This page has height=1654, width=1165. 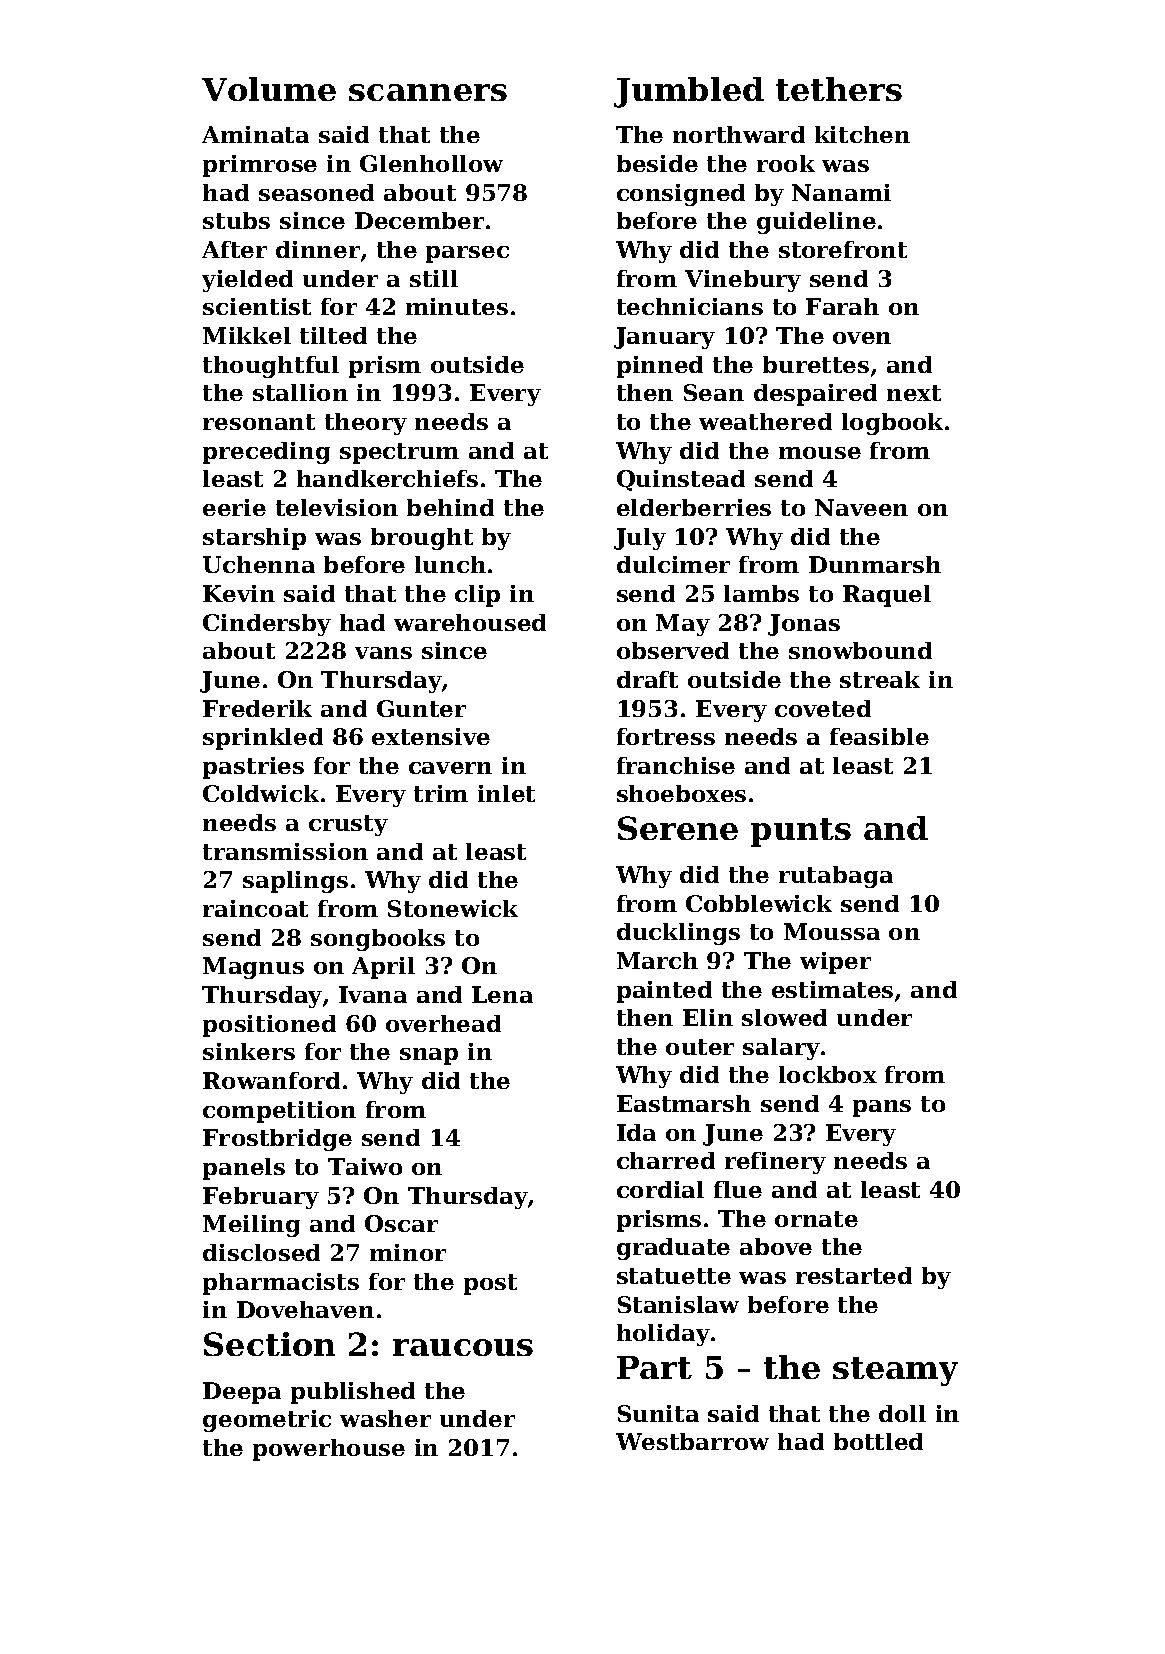 What do you see at coordinates (255, 908) in the page?
I see `raincoat` at bounding box center [255, 908].
